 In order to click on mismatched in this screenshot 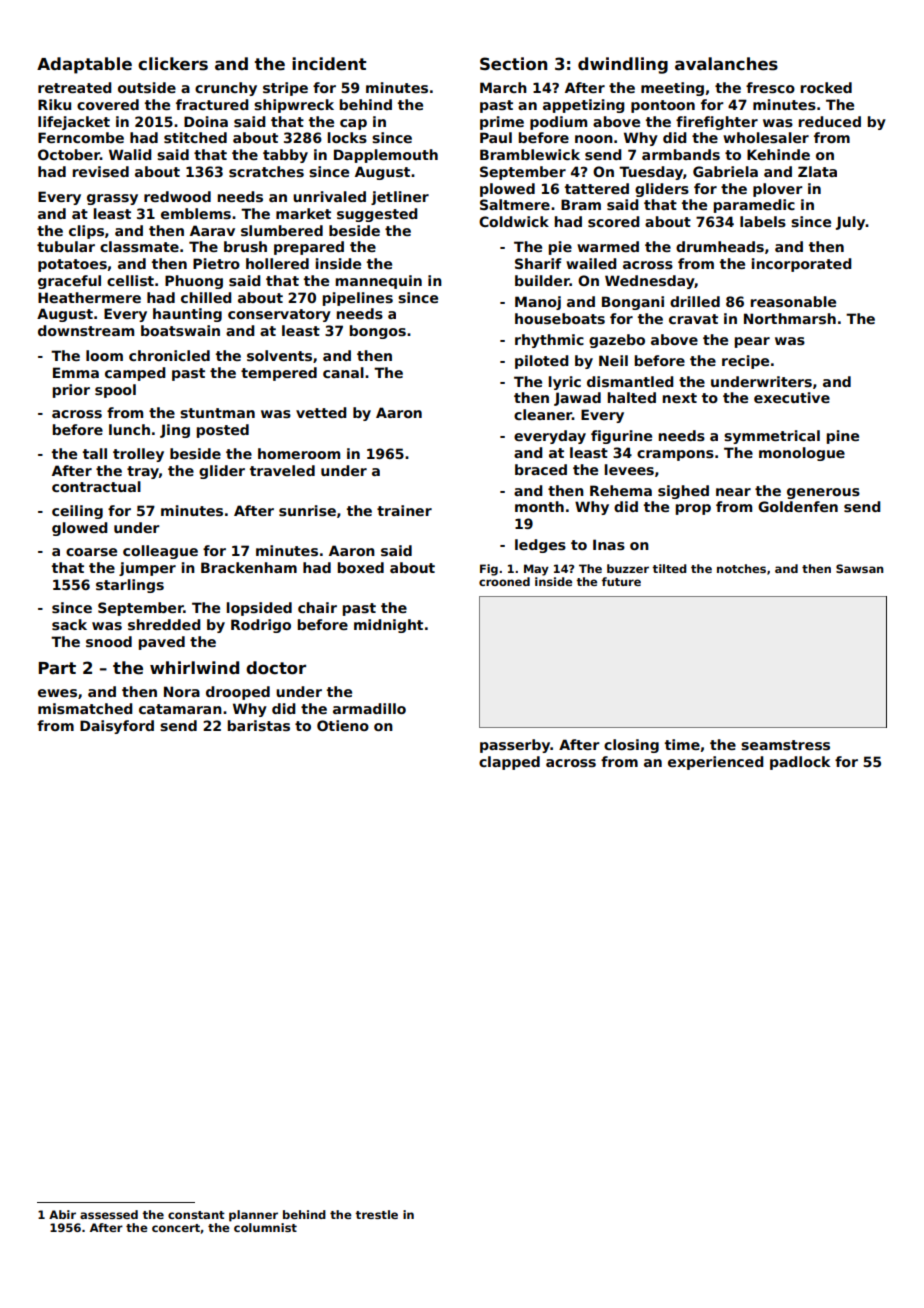, I will do `click(85, 708)`.
